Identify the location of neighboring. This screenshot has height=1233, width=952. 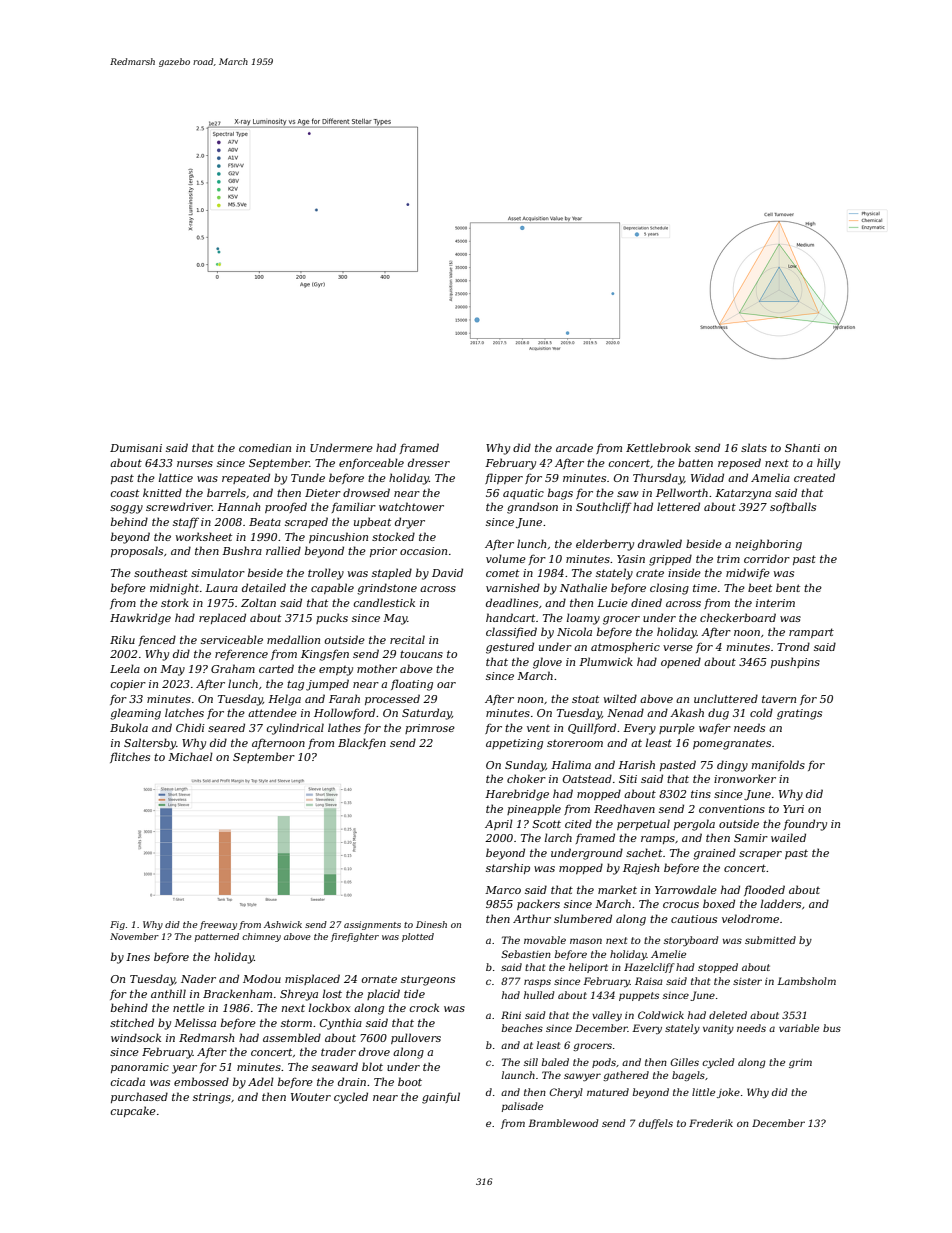
(769, 545).
